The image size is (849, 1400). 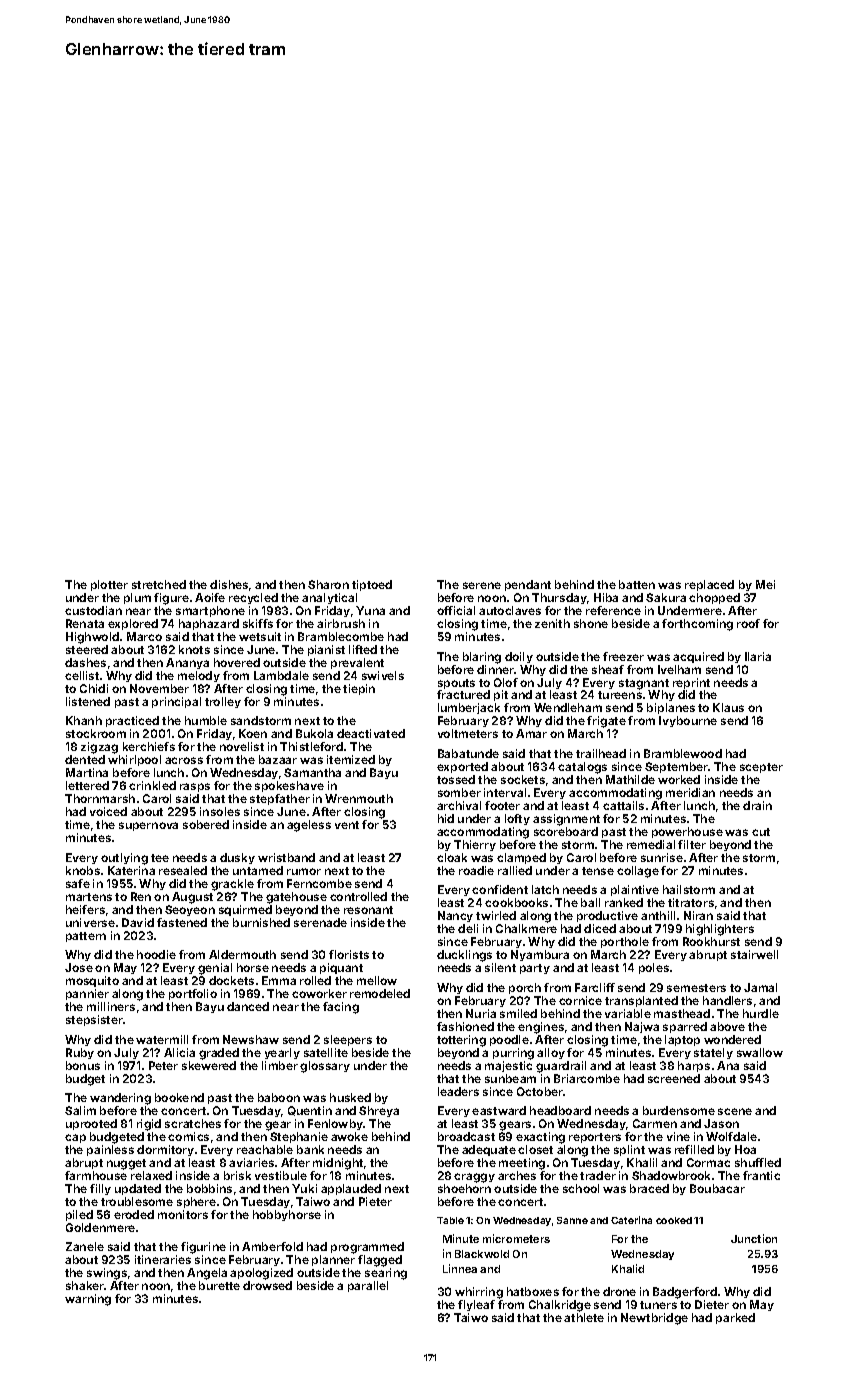 I want to click on Klaus, so click(x=728, y=707).
